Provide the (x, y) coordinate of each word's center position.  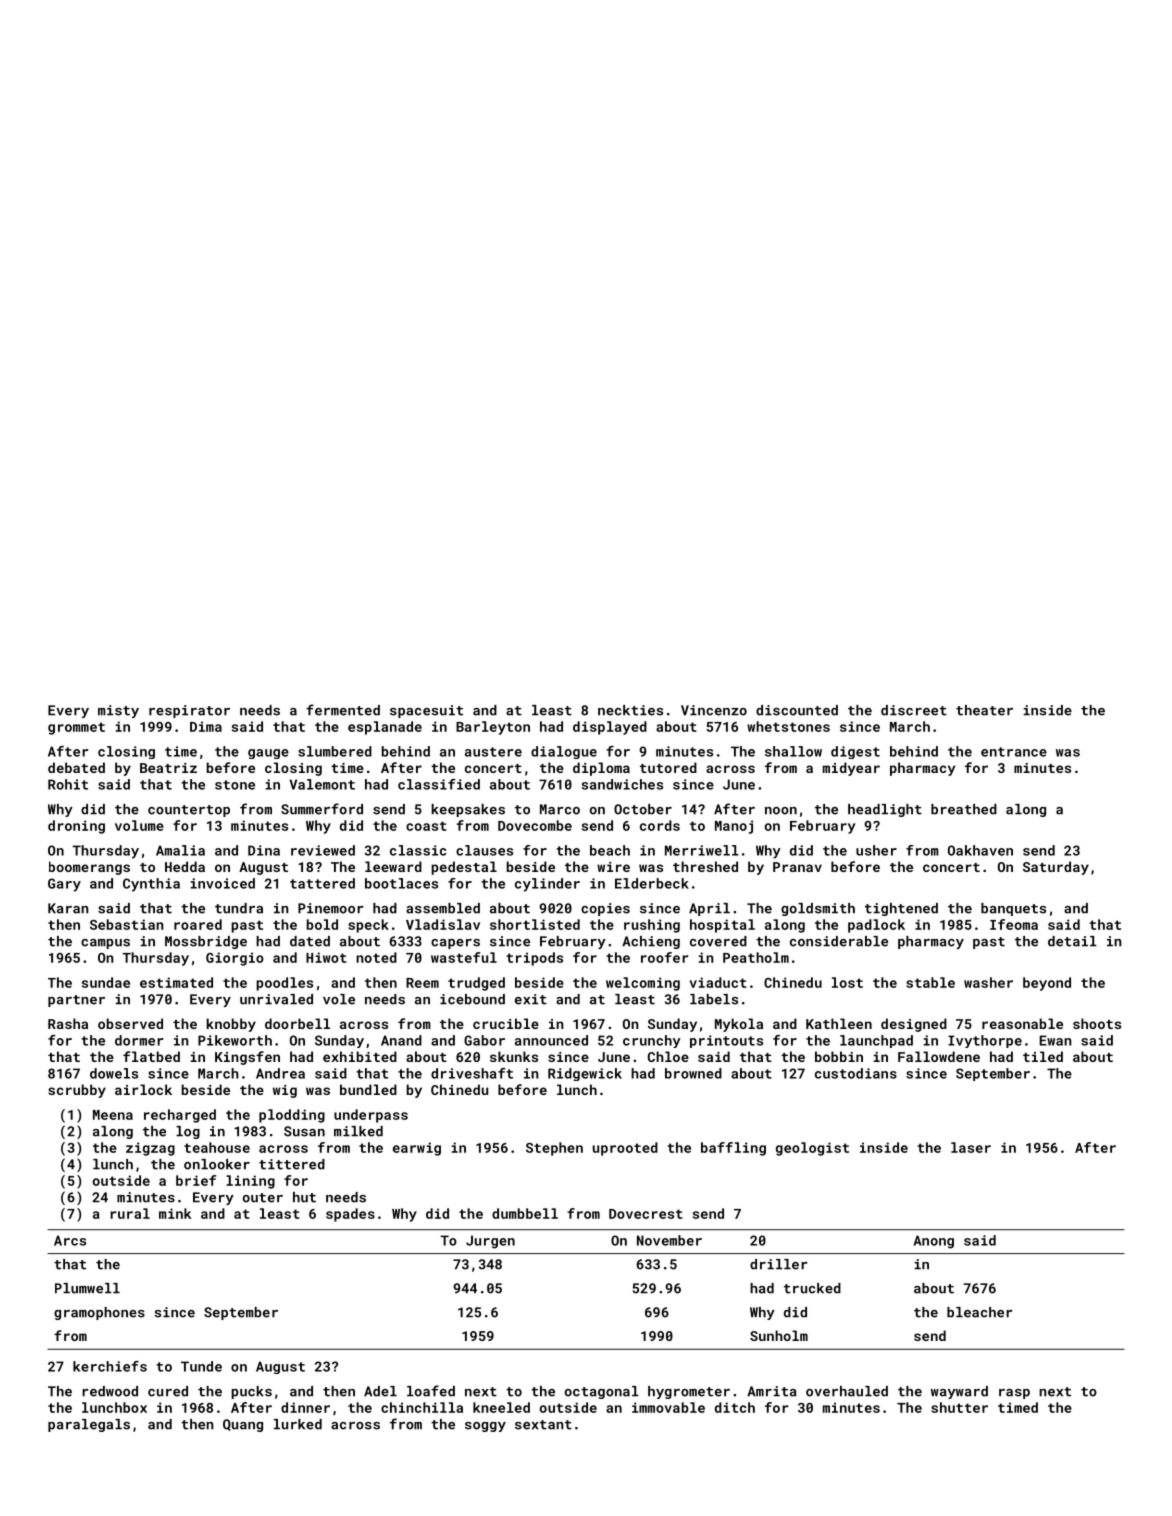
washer (988, 982)
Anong (934, 1242)
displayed (610, 728)
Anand (401, 1040)
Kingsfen (247, 1058)
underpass (371, 1116)
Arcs (70, 1240)
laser (971, 1147)
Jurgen (490, 1242)
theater (984, 710)
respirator (189, 711)
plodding (292, 1116)
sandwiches (622, 784)
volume (139, 825)
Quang (243, 1425)
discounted (797, 710)
